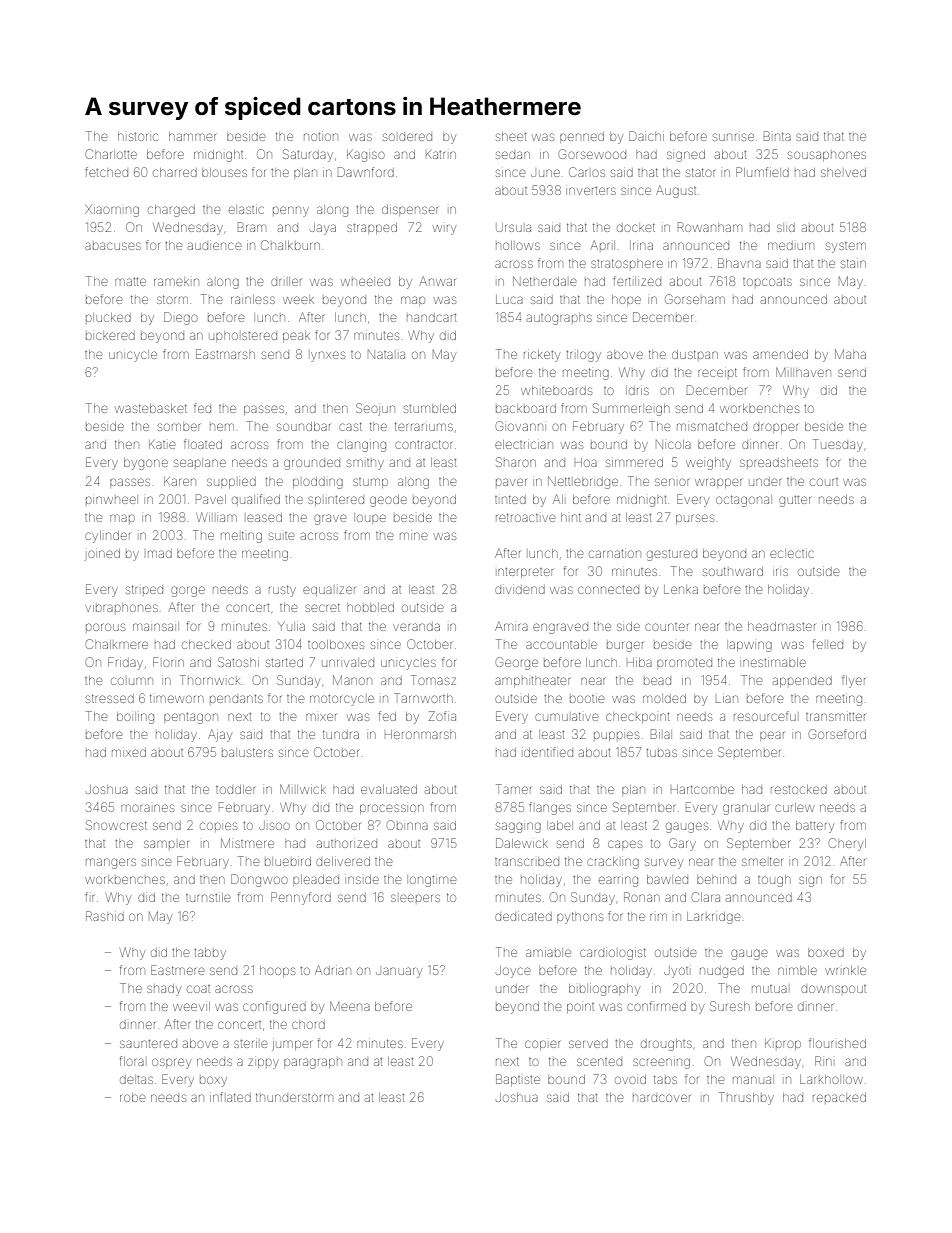 The image size is (952, 1233). What do you see at coordinates (646, 136) in the page?
I see `Daichi` at bounding box center [646, 136].
